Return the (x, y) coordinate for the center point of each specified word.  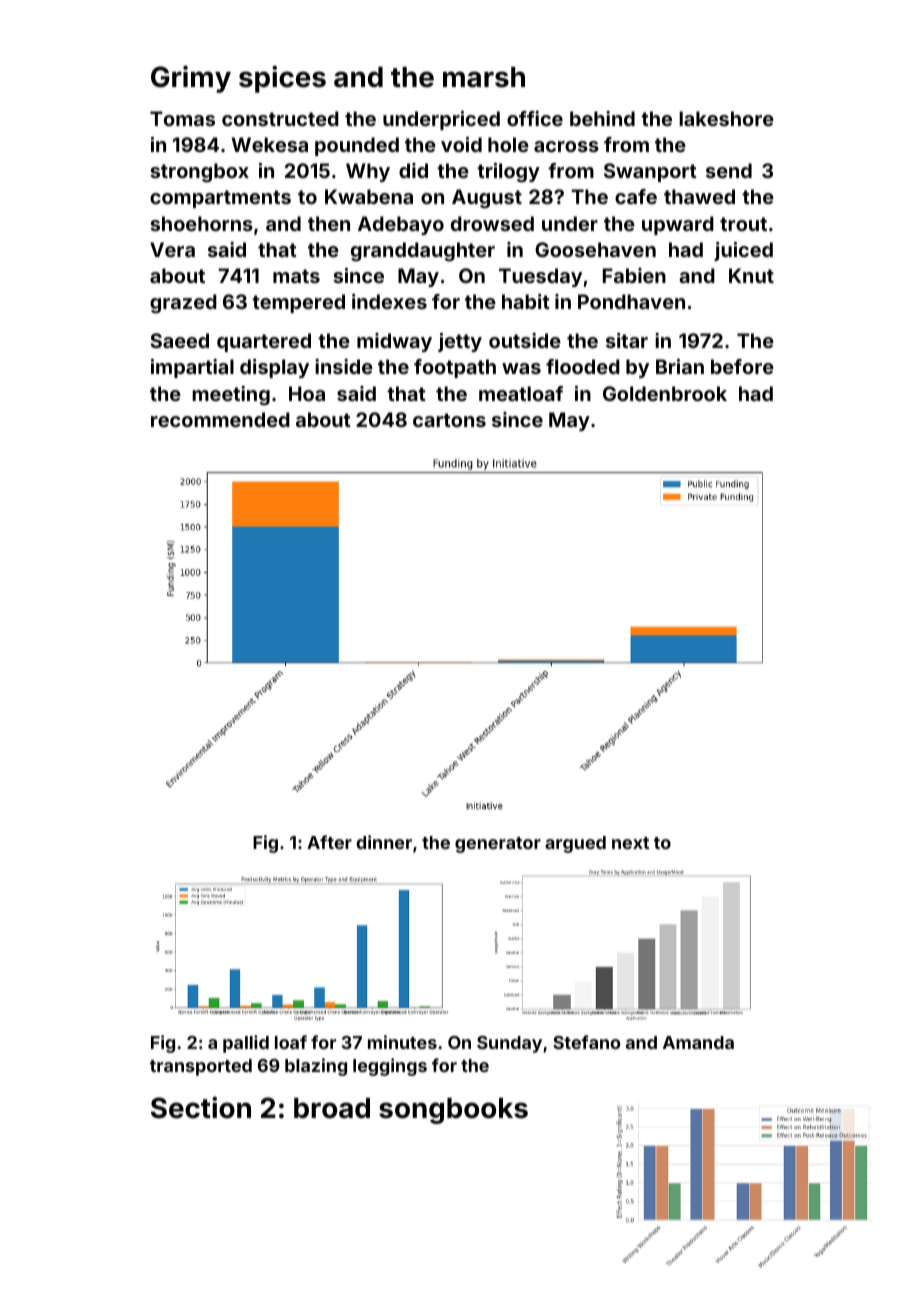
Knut (751, 275)
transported (201, 1067)
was (521, 368)
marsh (484, 77)
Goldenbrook (665, 393)
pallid (246, 1044)
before (742, 366)
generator (498, 845)
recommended (220, 419)
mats (296, 276)
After (329, 842)
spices (282, 79)
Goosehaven (595, 249)
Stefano (586, 1042)
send (729, 170)
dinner (384, 842)
